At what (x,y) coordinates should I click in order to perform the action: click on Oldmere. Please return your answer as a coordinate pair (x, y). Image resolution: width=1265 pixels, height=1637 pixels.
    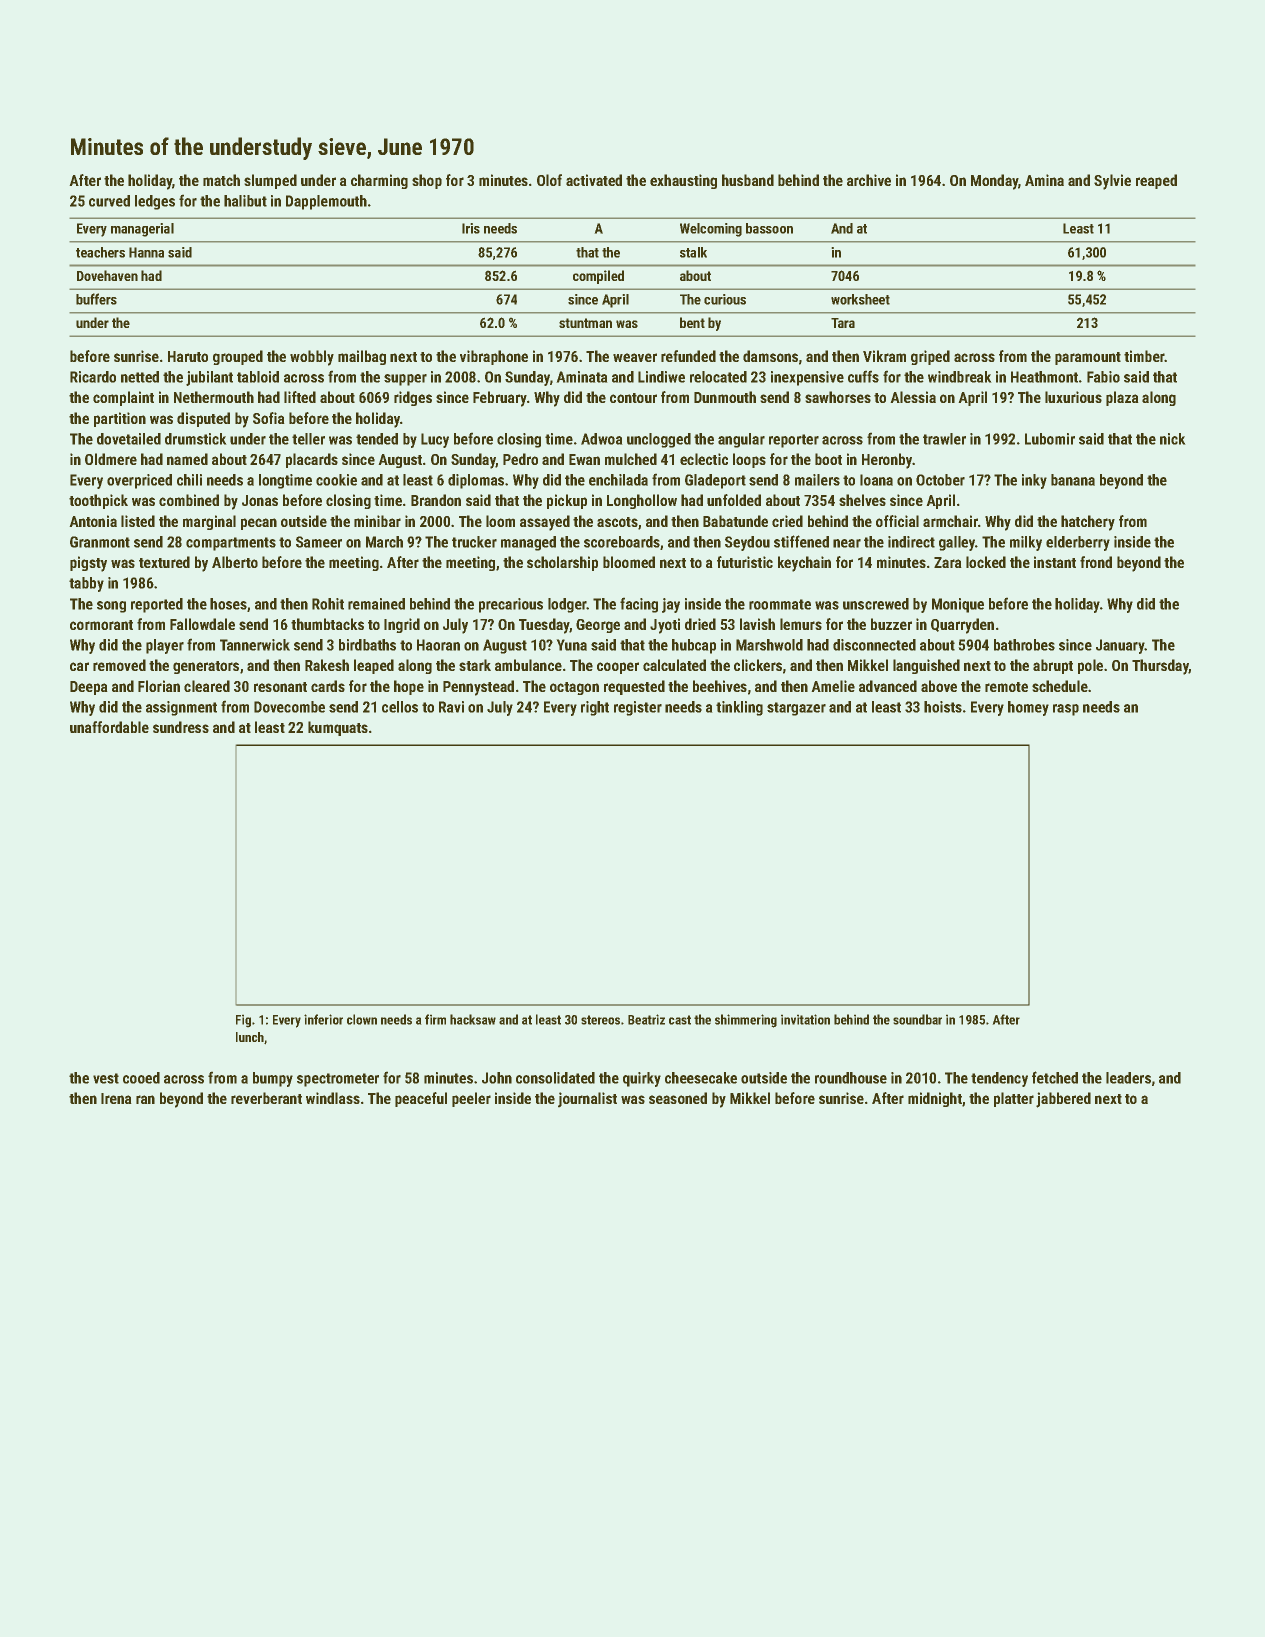
    Looking at the image, I should click on (111, 459).
